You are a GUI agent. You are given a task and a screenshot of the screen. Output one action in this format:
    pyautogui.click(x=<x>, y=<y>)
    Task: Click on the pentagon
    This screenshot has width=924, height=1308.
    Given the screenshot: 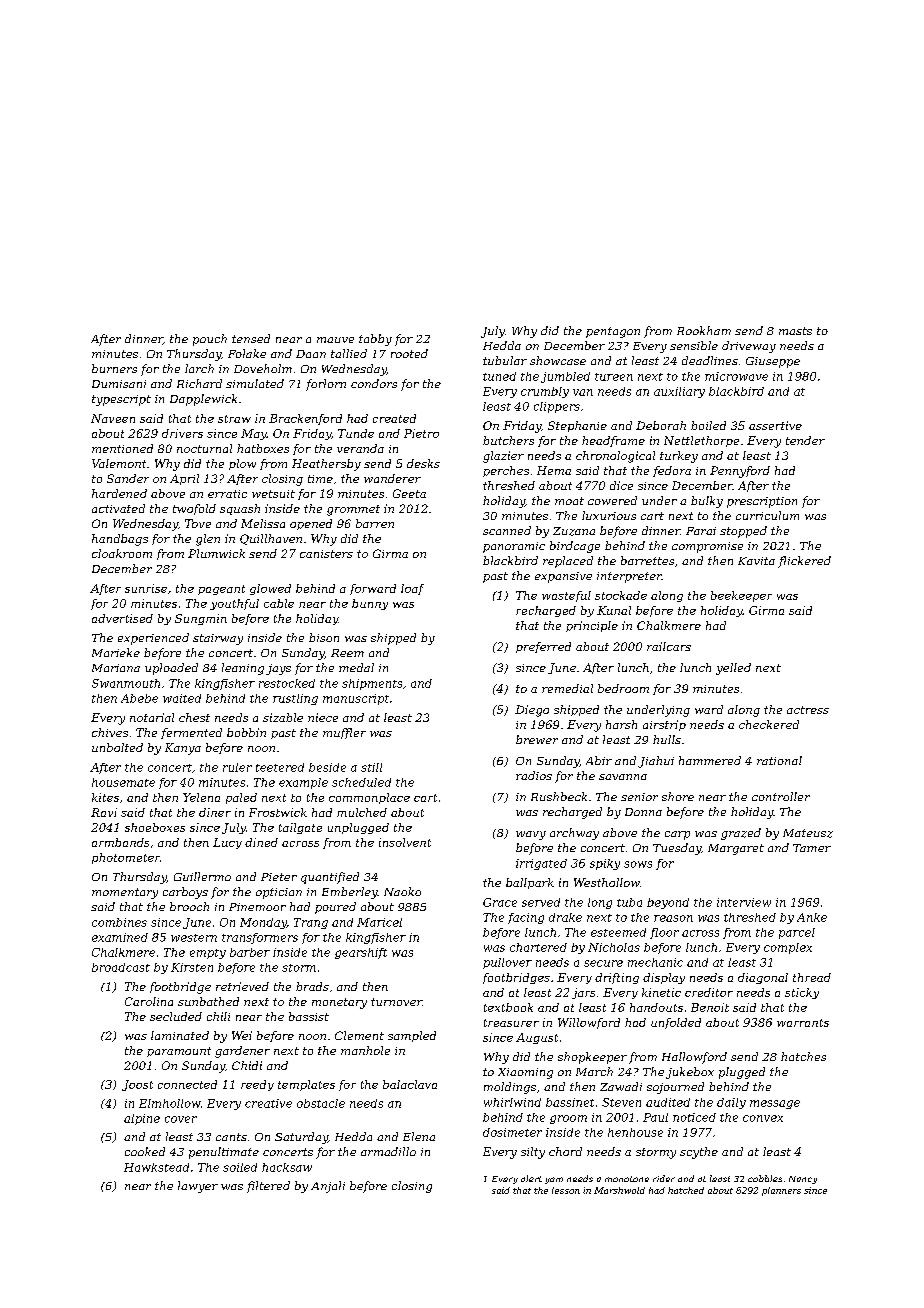 What is the action you would take?
    pyautogui.click(x=613, y=332)
